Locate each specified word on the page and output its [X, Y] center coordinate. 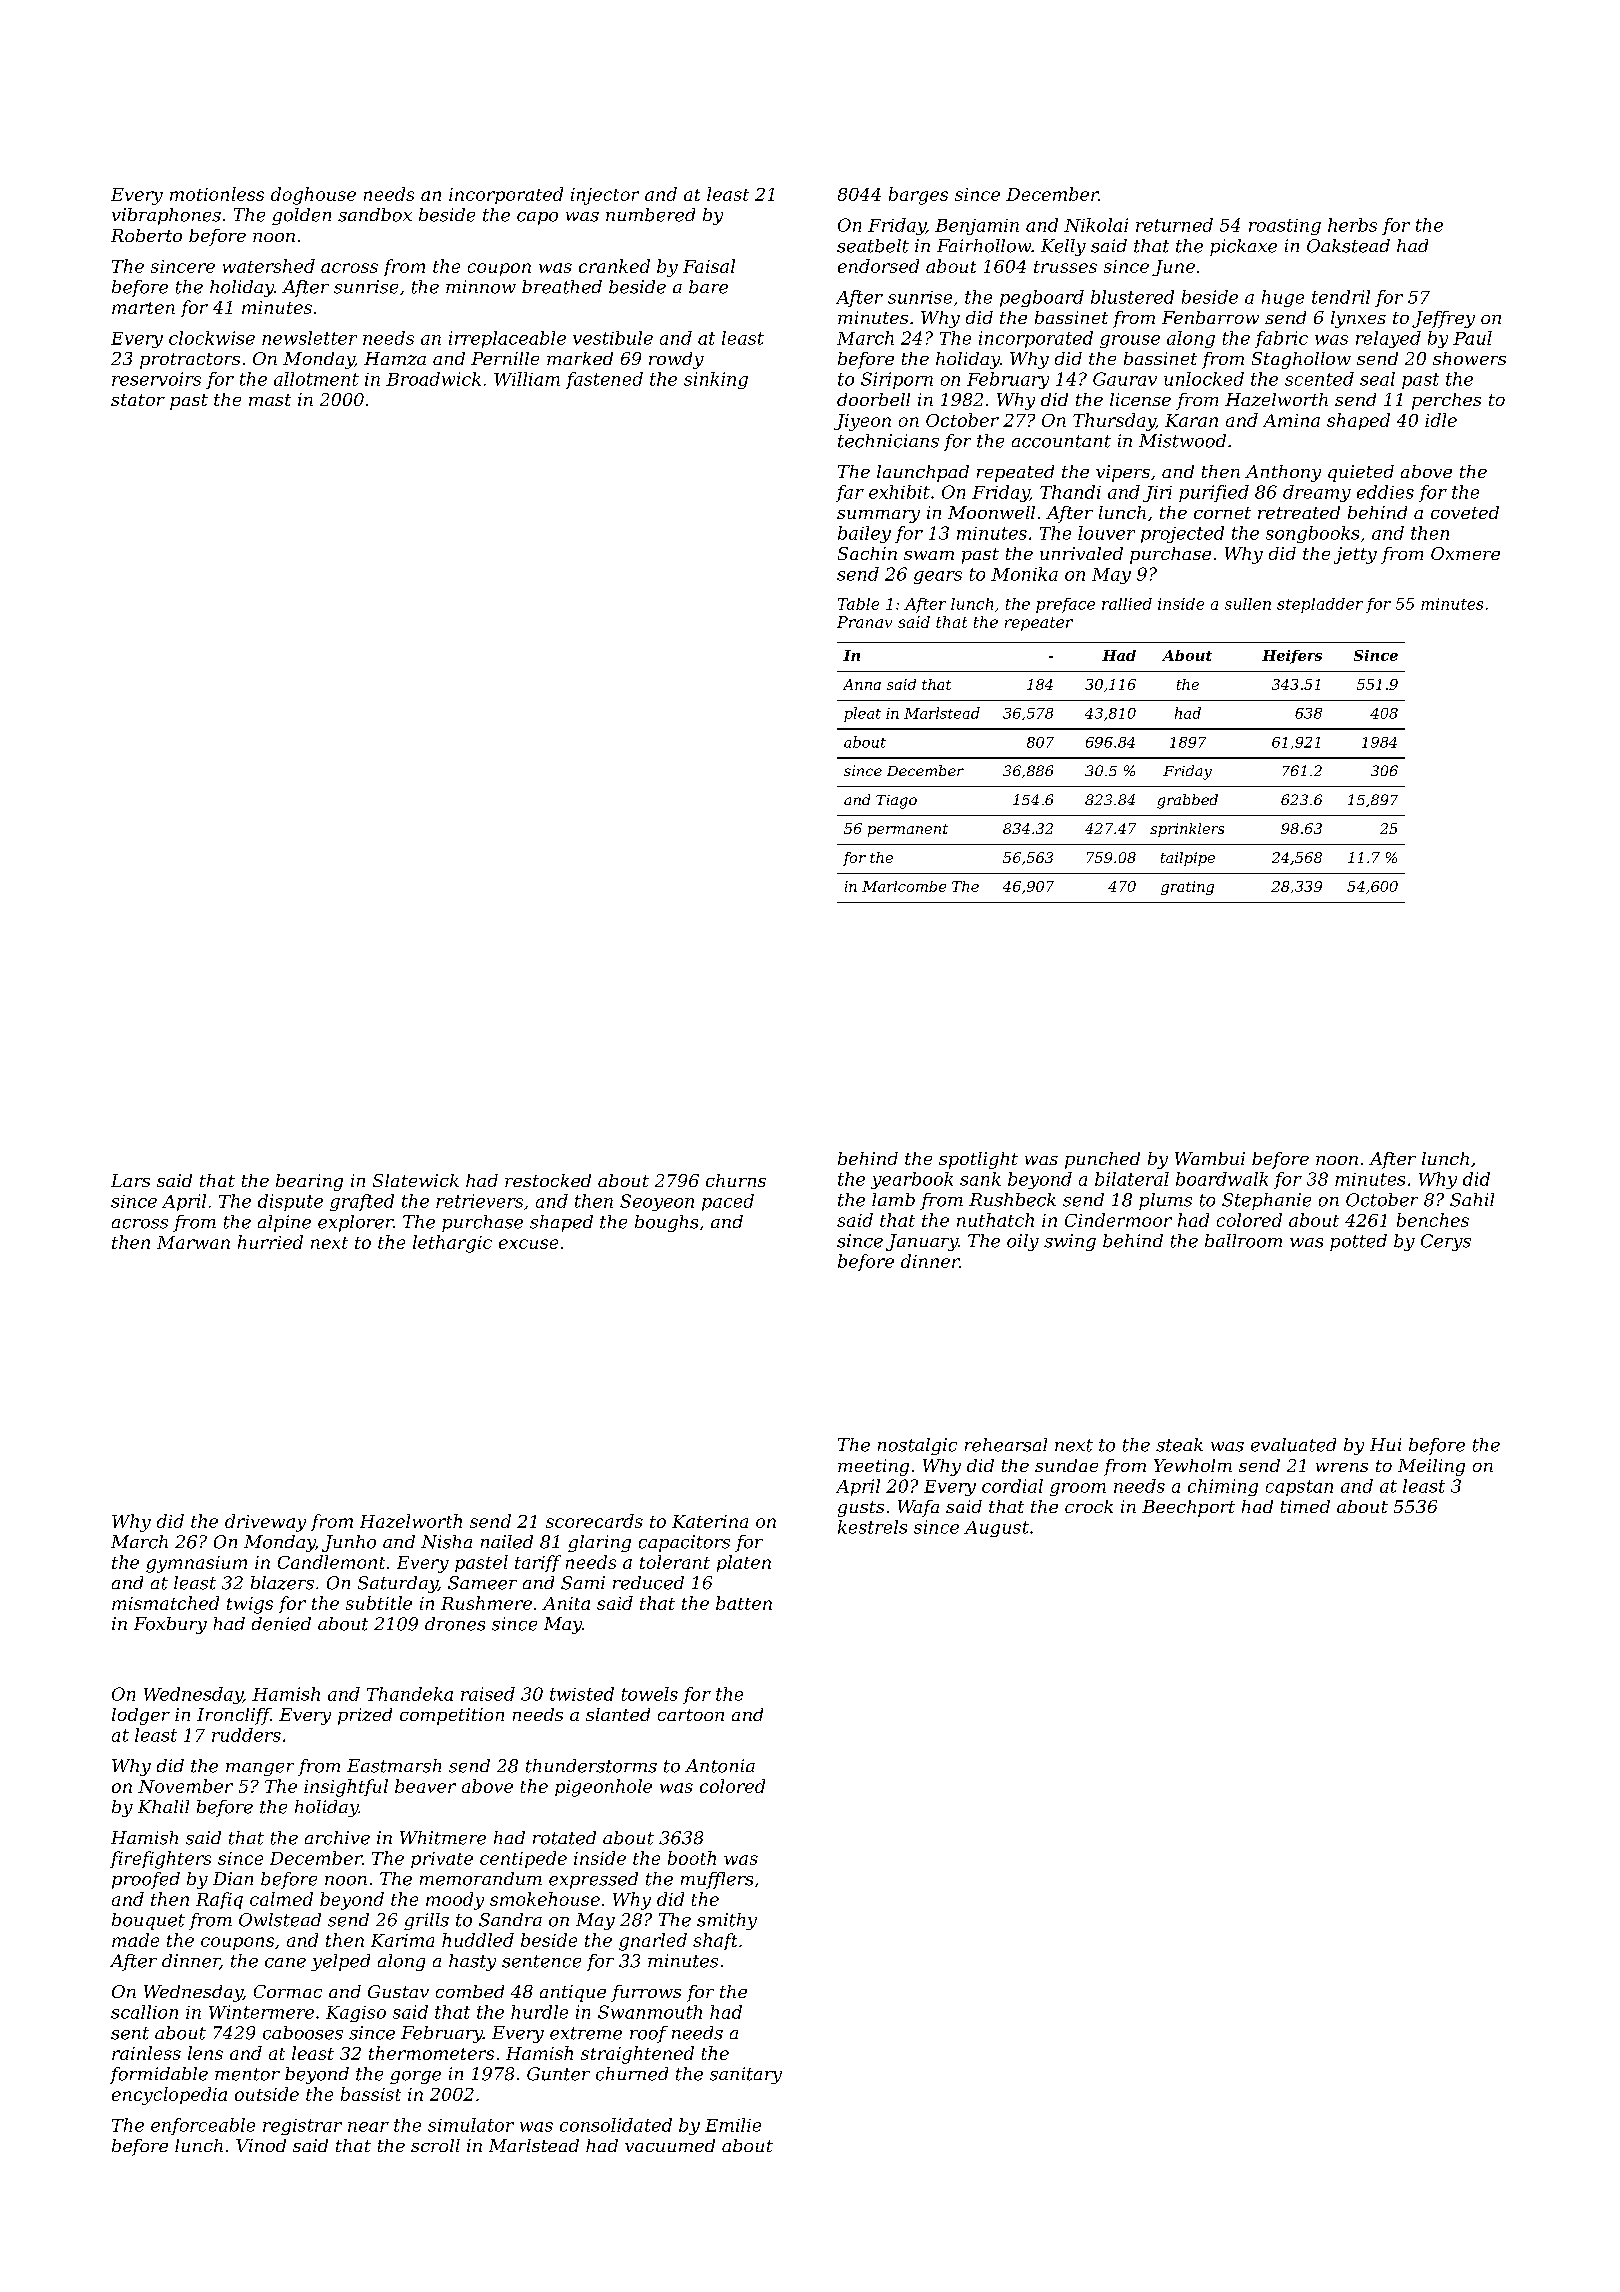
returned [1174, 225]
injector [605, 196]
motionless [217, 194]
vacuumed [670, 2145]
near [368, 2127]
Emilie [733, 2125]
